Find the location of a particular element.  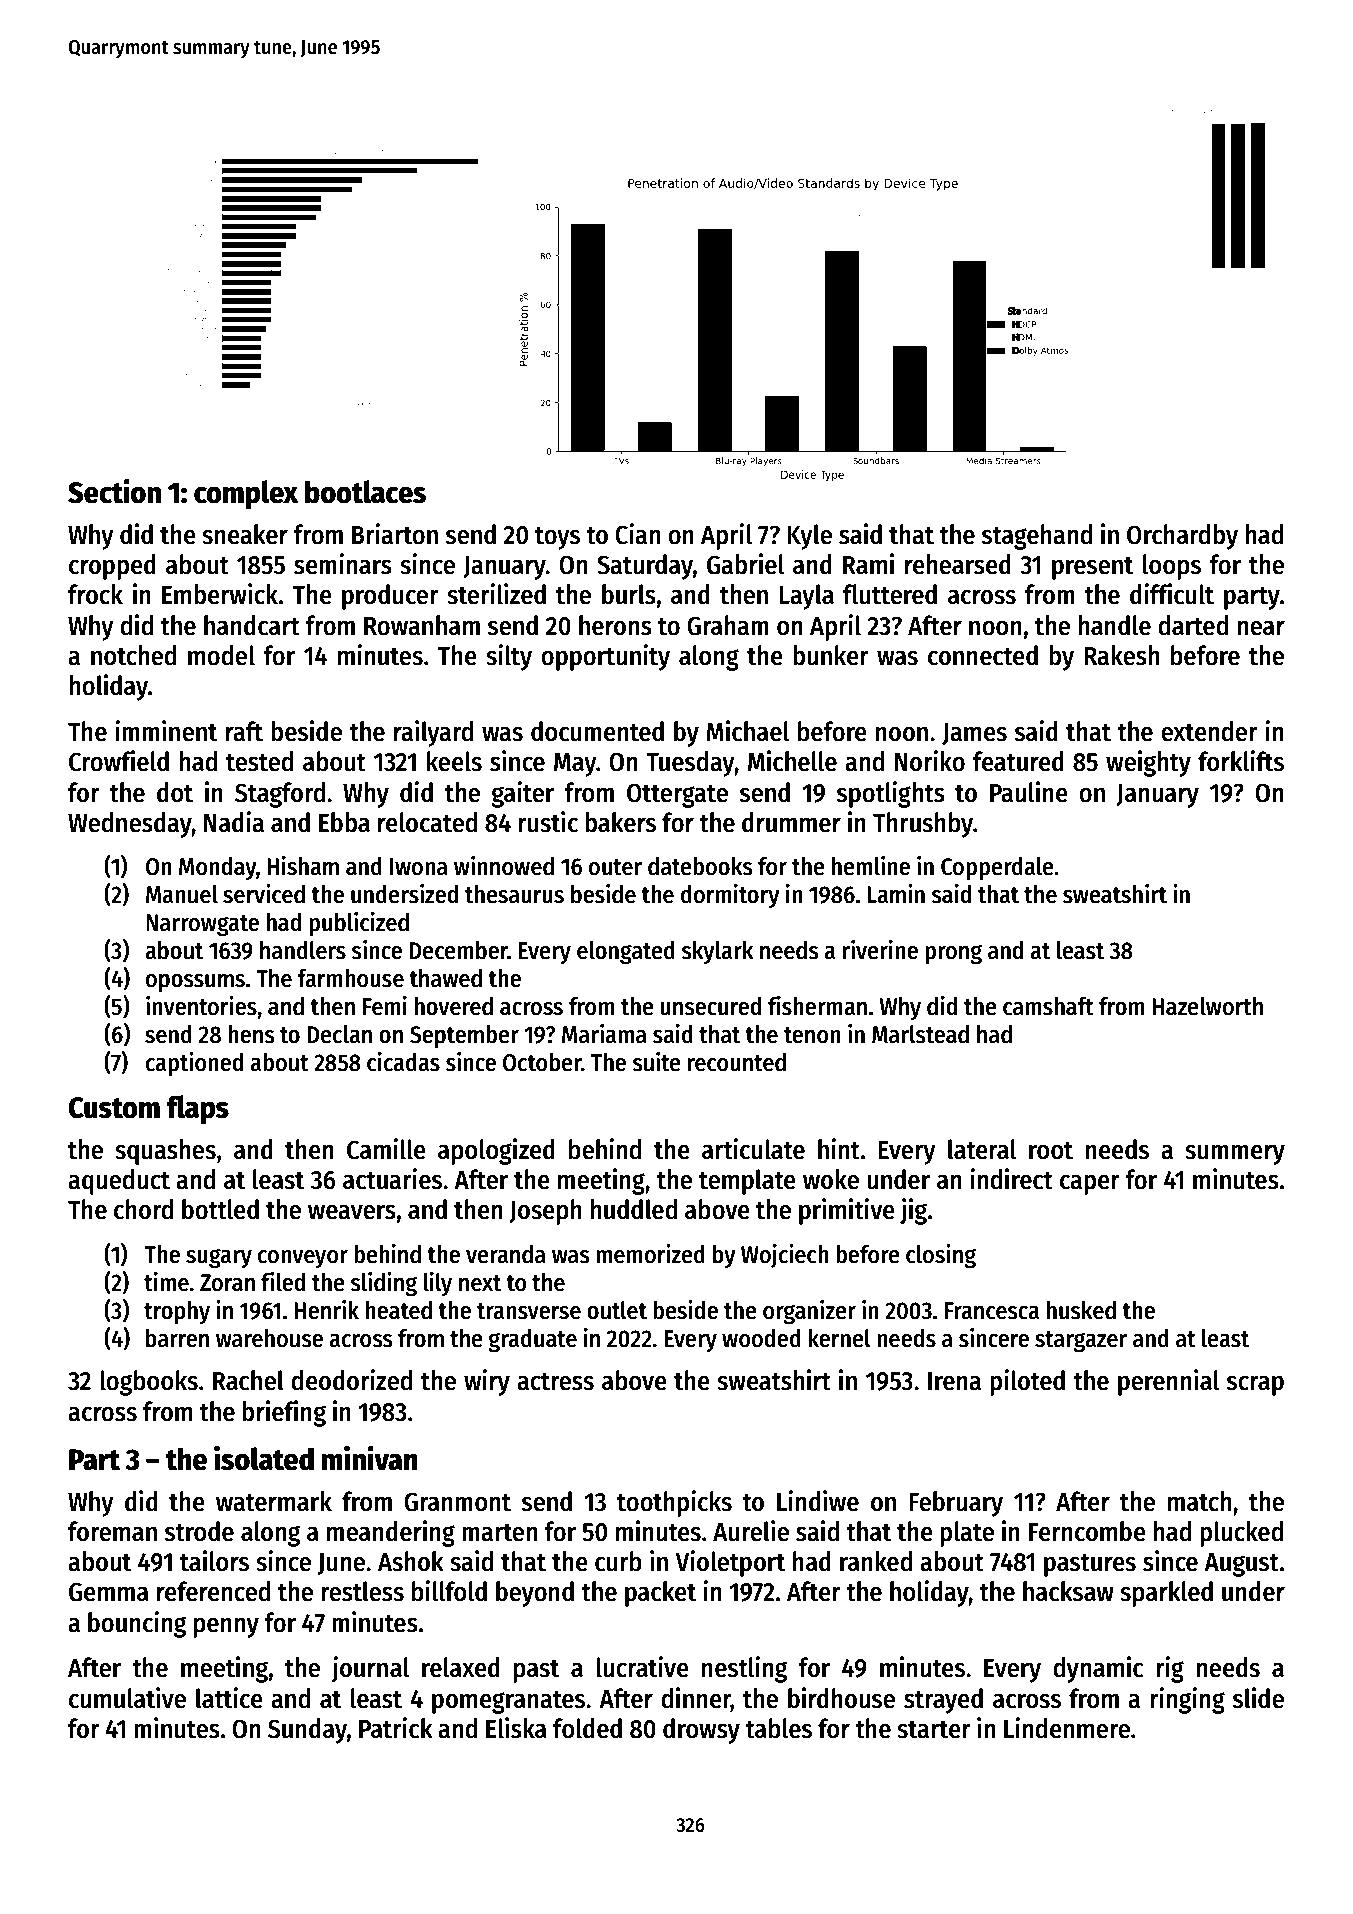

lattice is located at coordinates (229, 1698).
